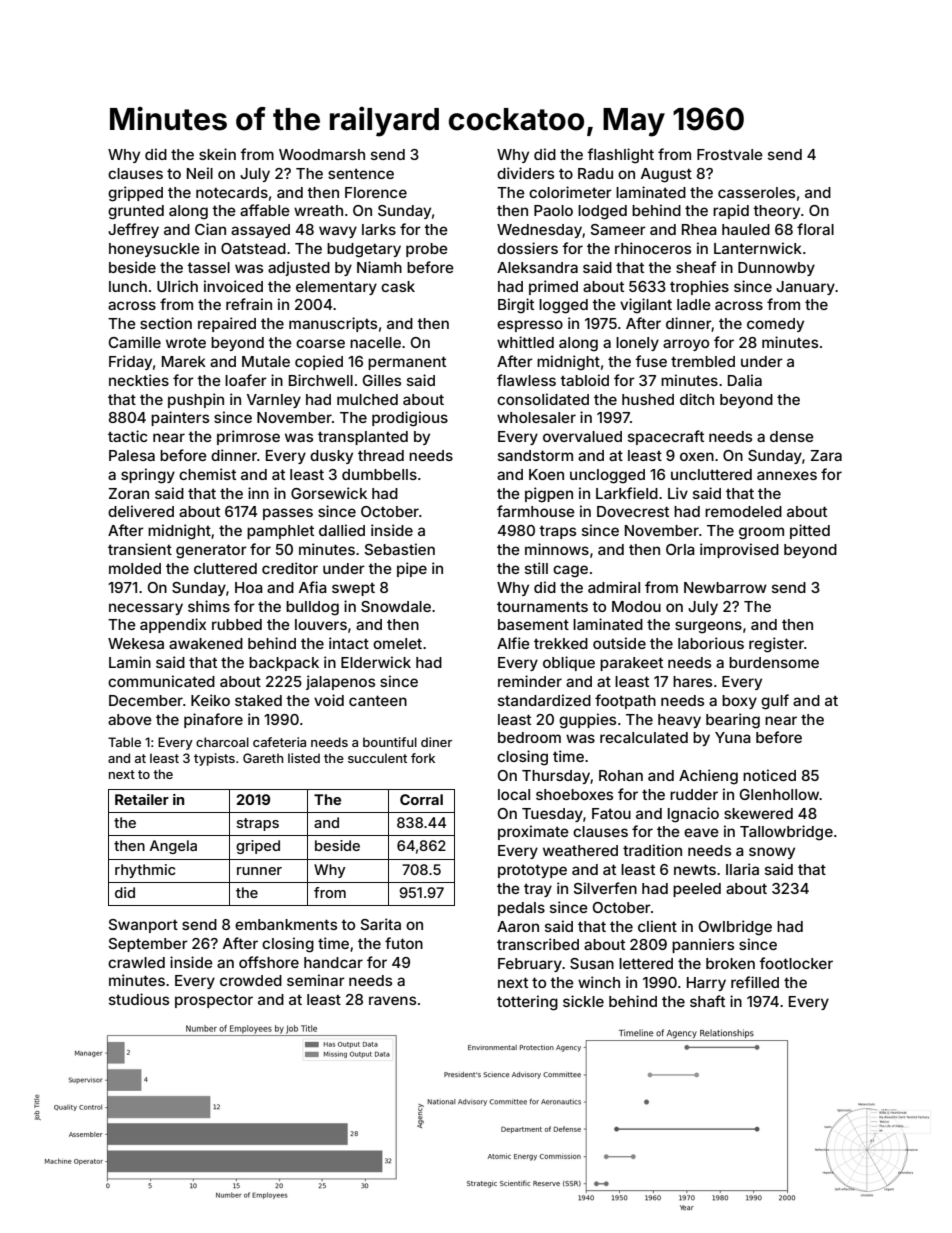 This page has height=1233, width=952. I want to click on dense, so click(792, 436).
